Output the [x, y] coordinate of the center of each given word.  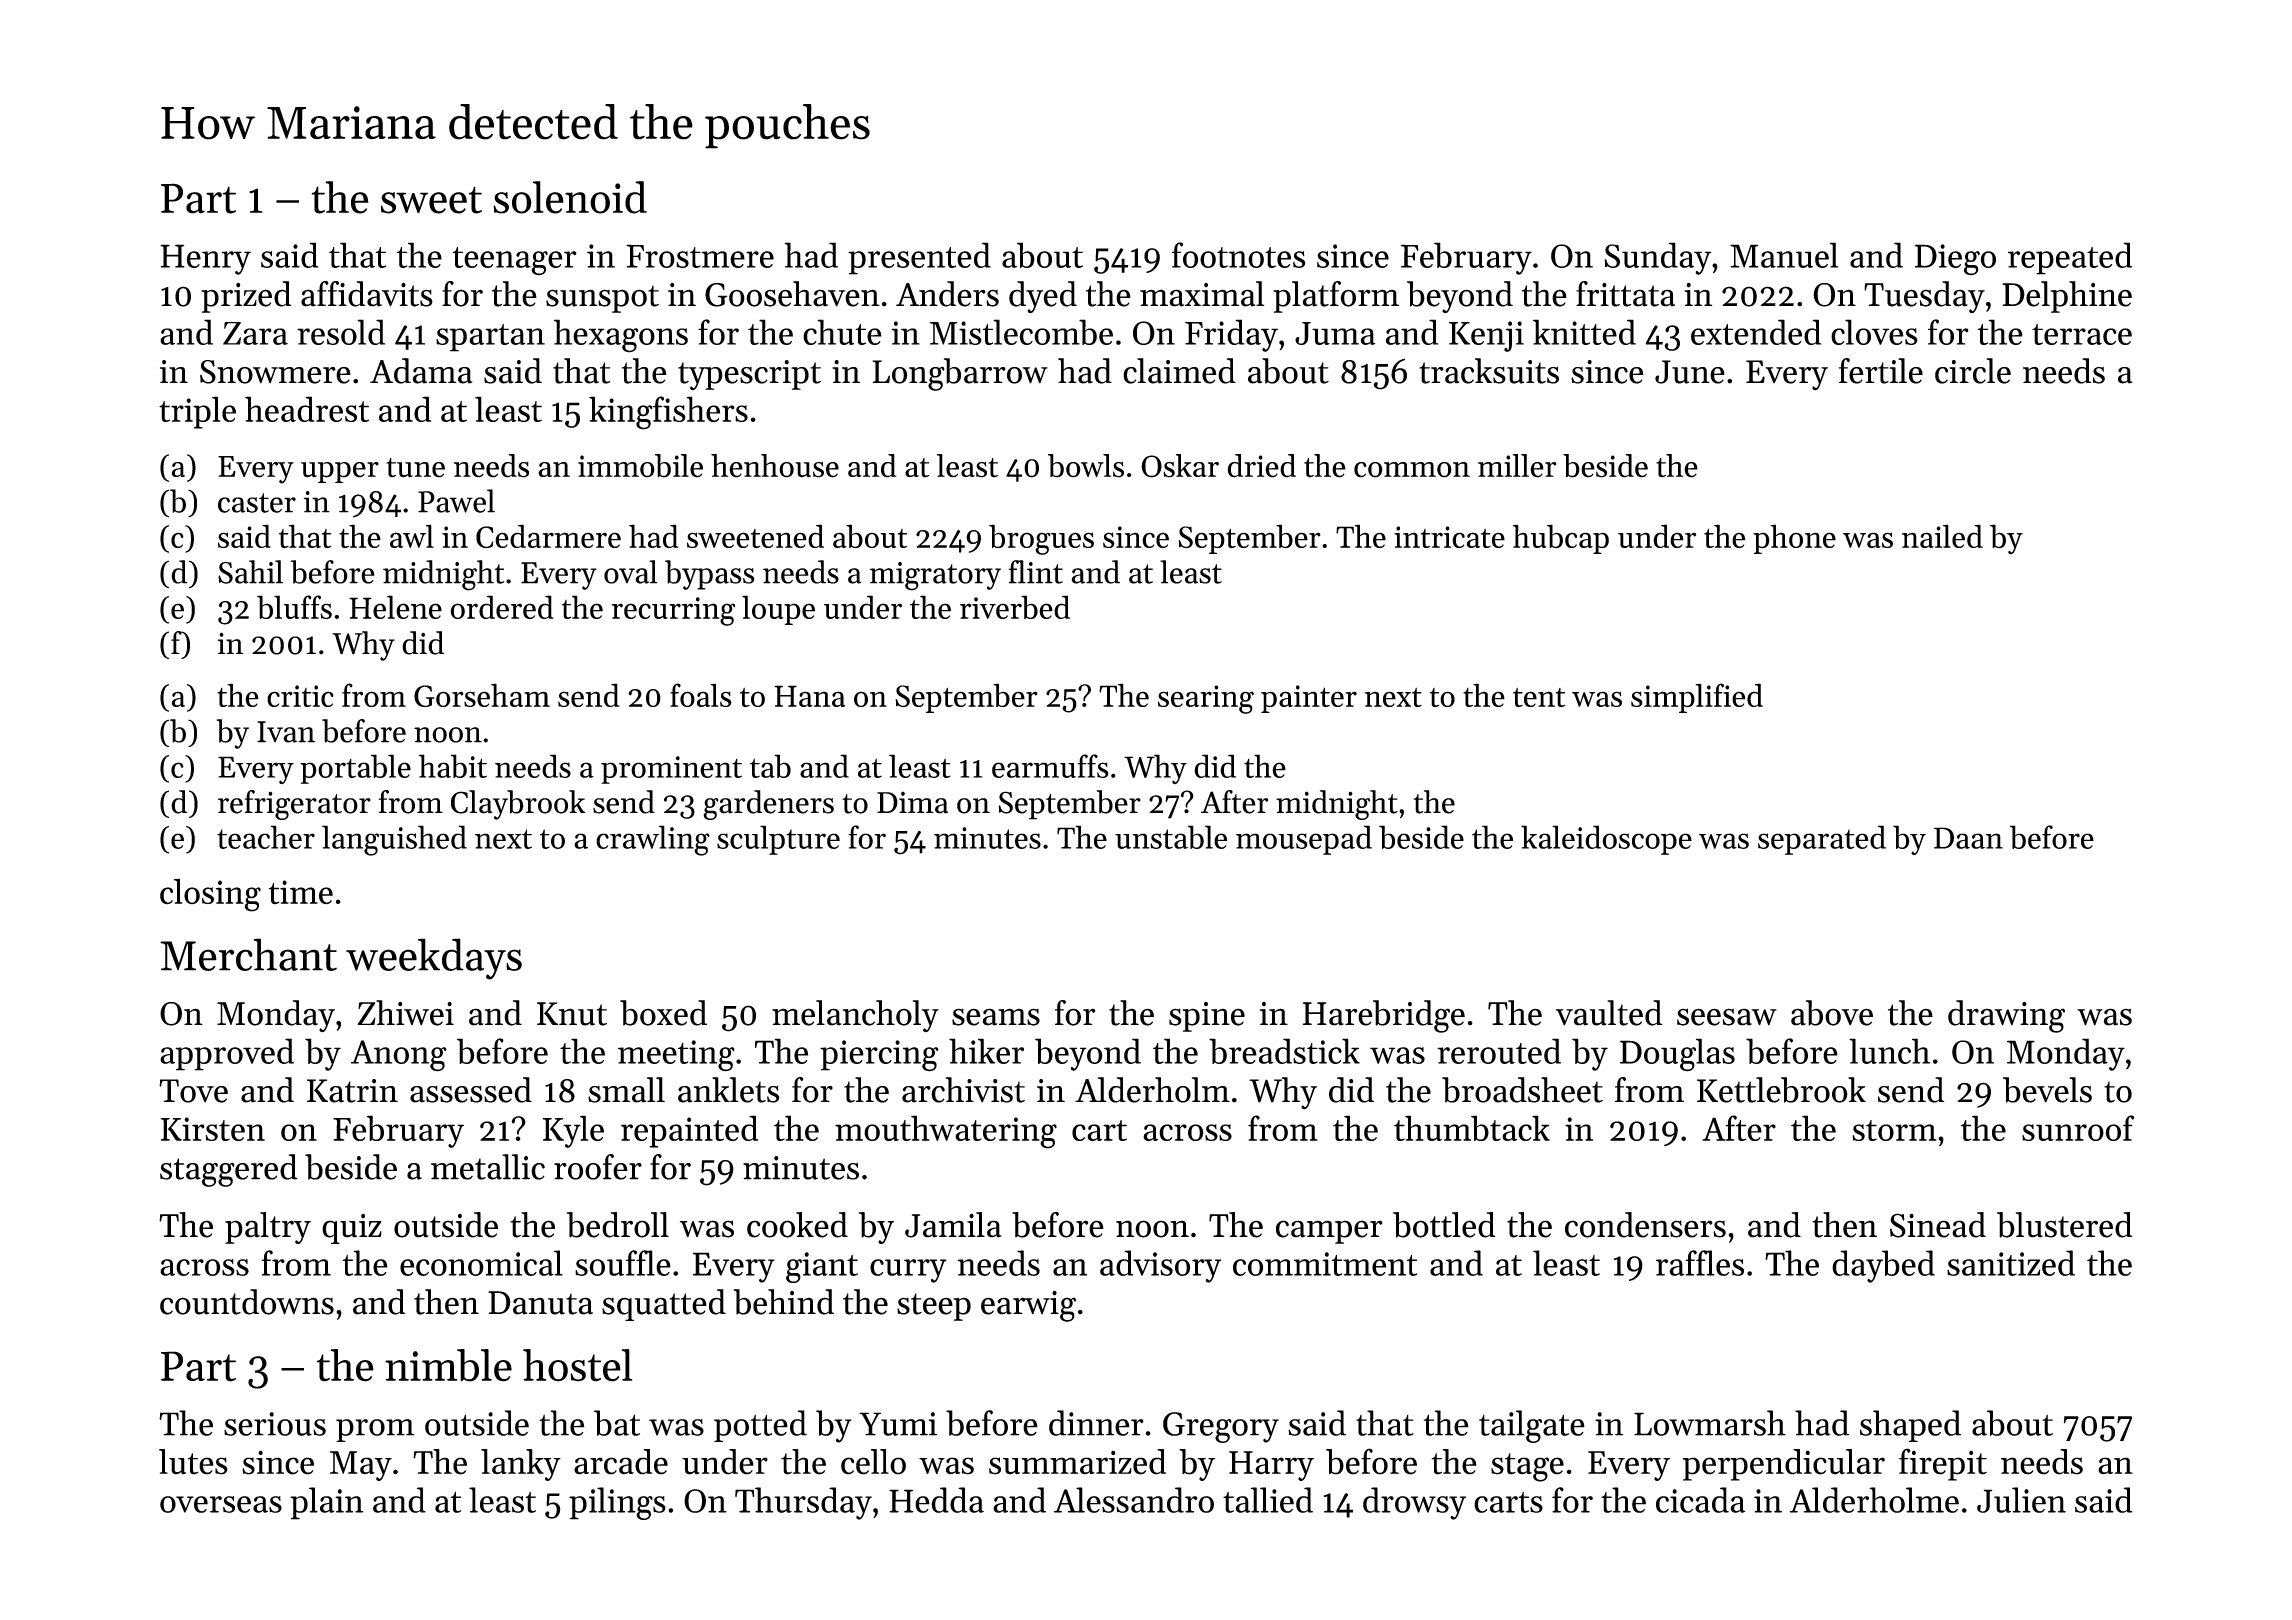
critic [300, 696]
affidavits [367, 294]
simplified [1697, 698]
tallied [1268, 1500]
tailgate [1532, 1426]
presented [919, 258]
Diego [1955, 259]
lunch [1889, 1051]
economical [481, 1263]
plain [326, 1503]
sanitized [2011, 1263]
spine [1207, 1017]
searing [1206, 699]
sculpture [778, 840]
